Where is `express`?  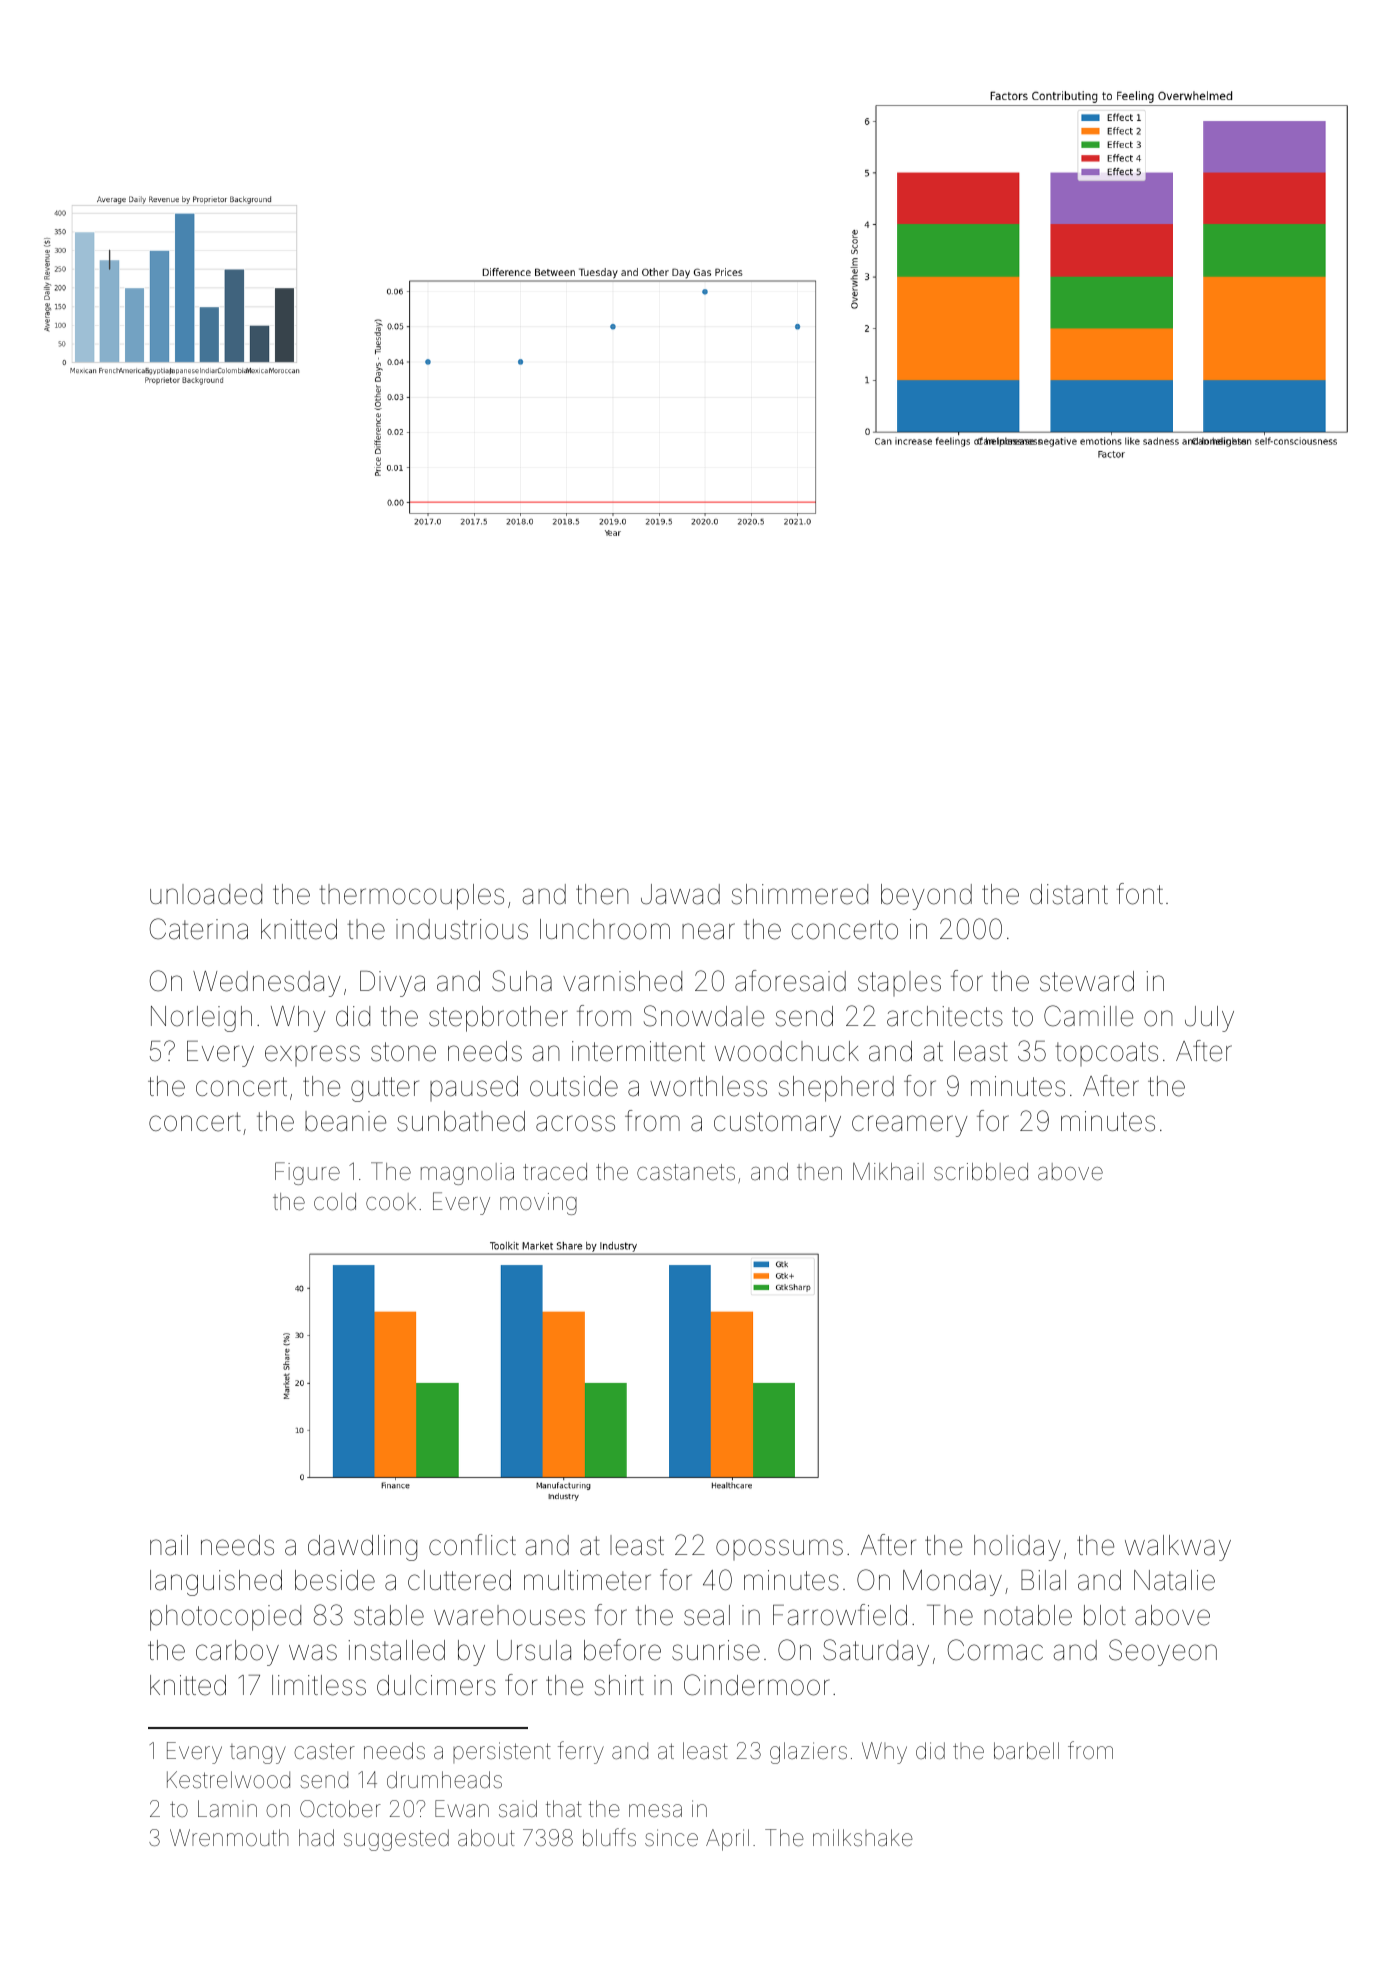
express is located at coordinates (312, 1055).
